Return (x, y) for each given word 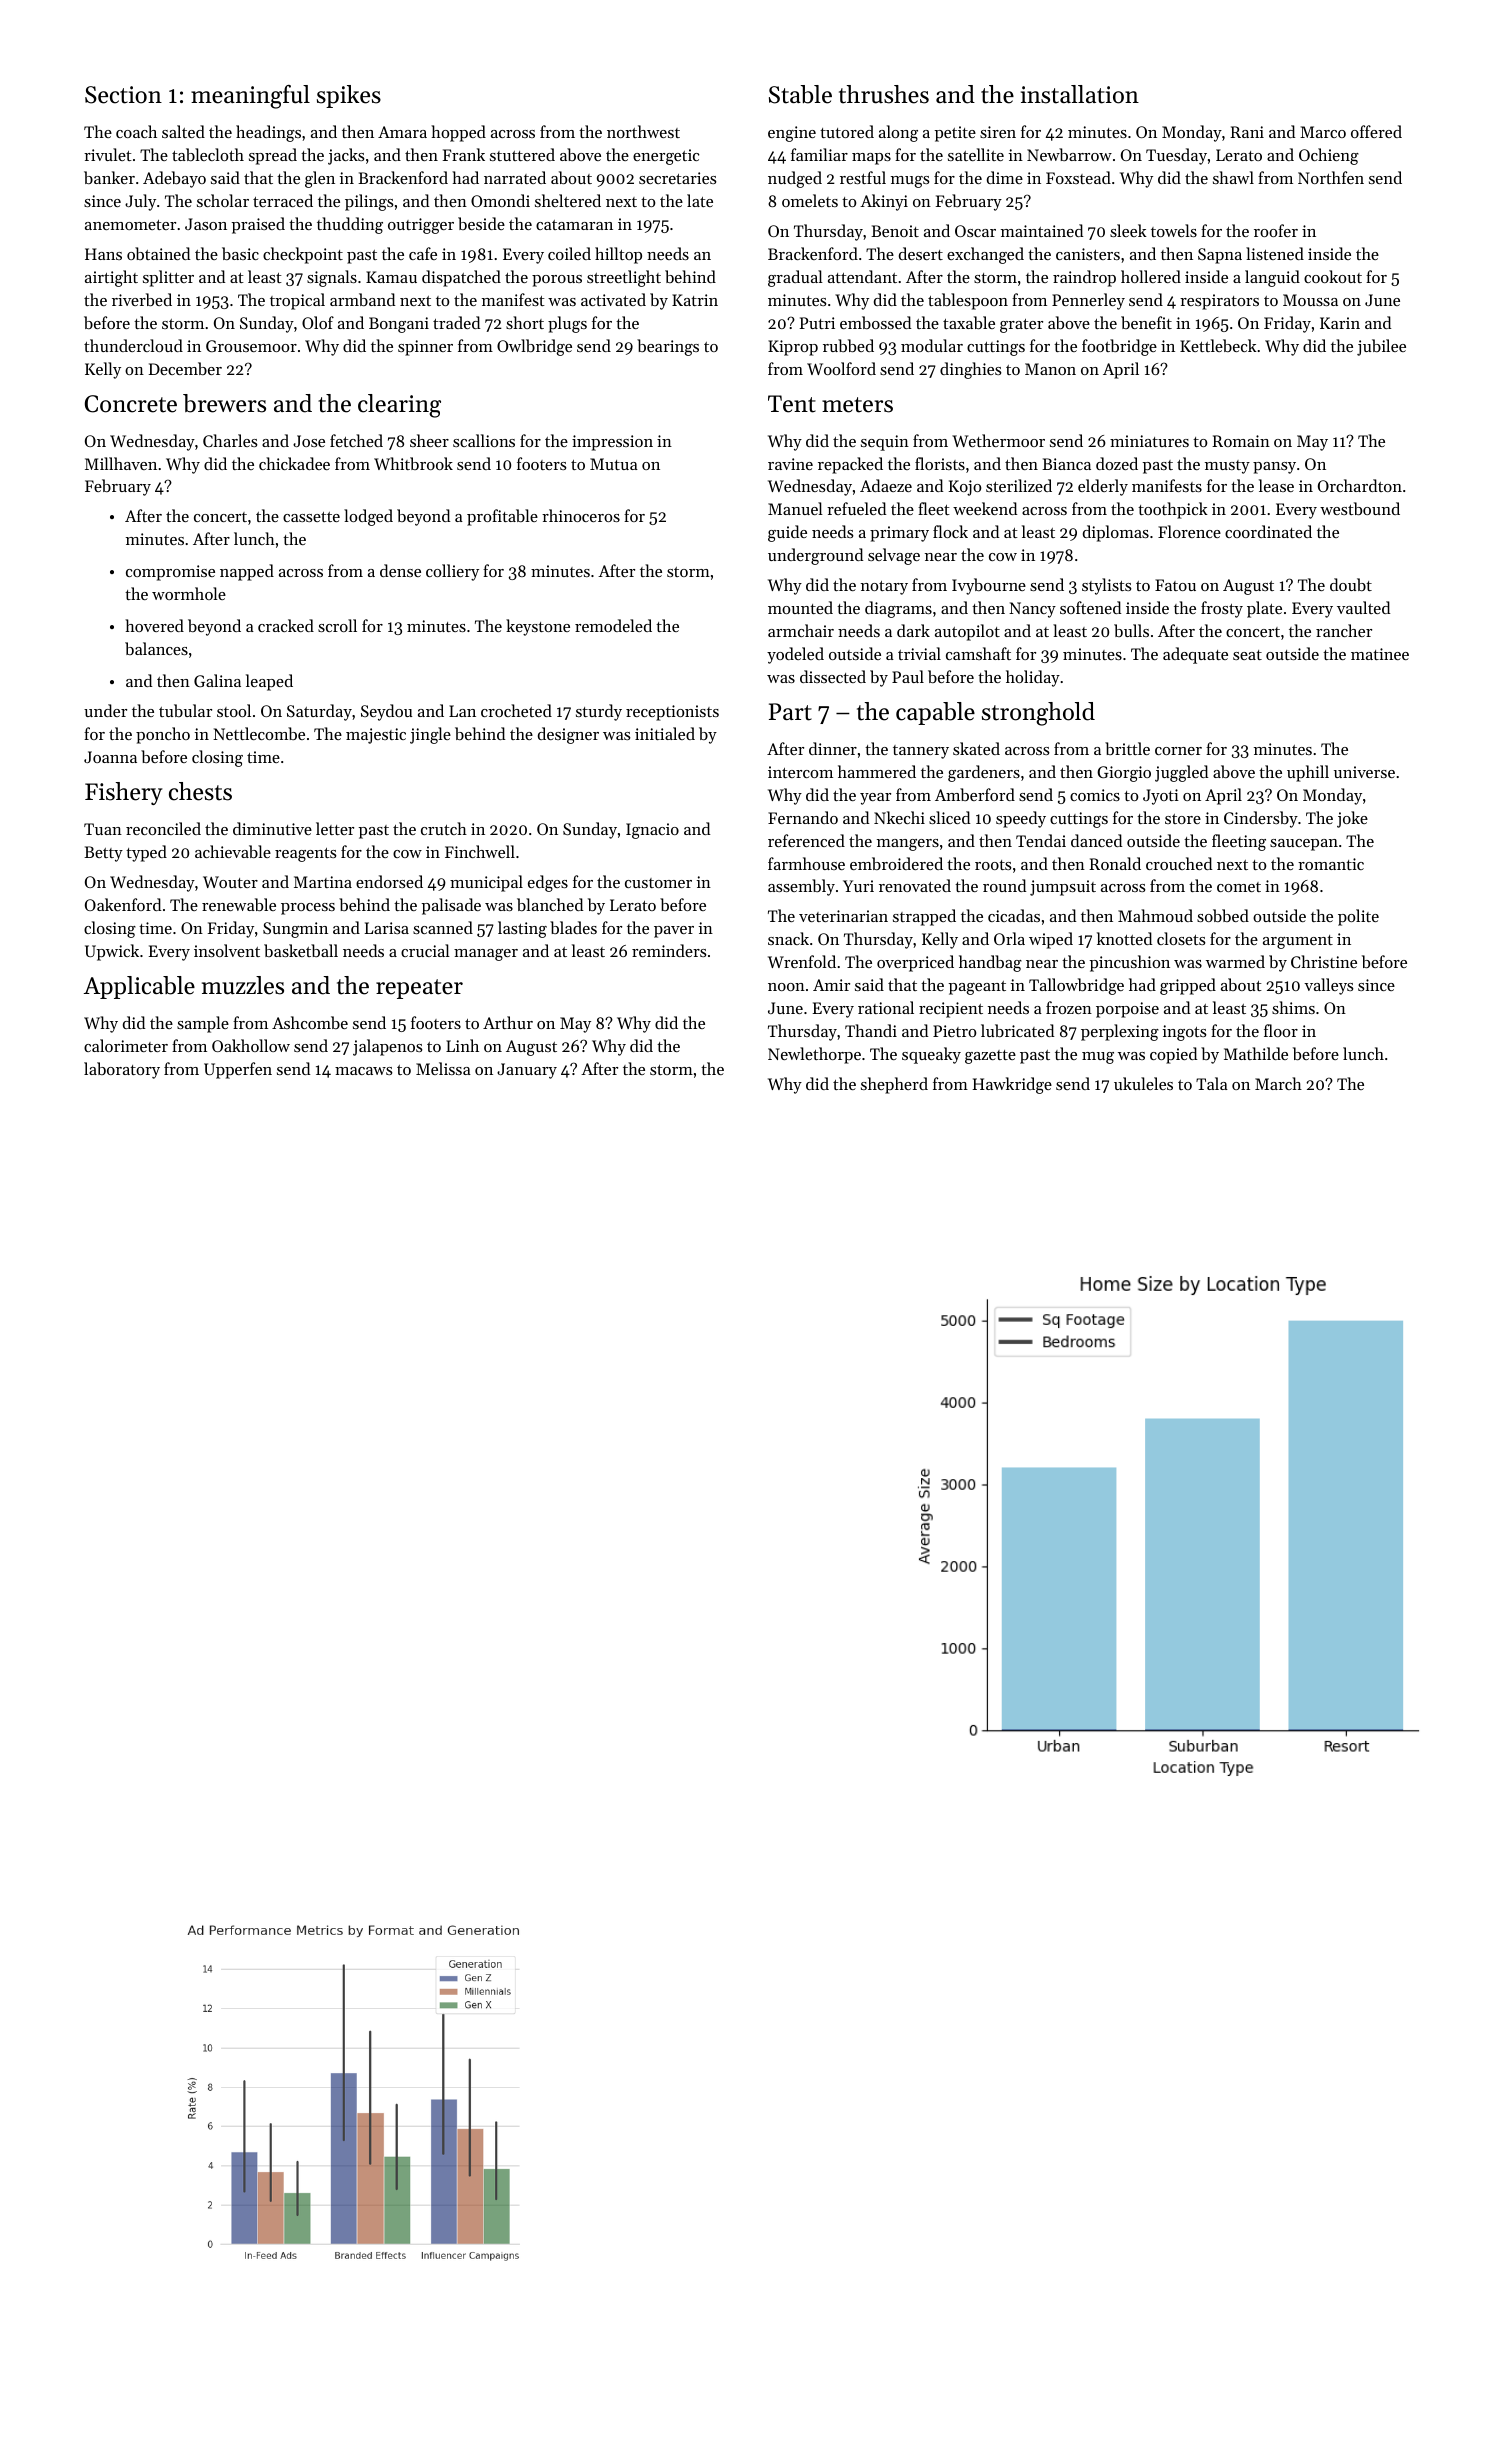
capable (935, 713)
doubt (1351, 584)
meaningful (250, 97)
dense (400, 570)
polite (1358, 917)
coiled (569, 253)
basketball (301, 950)
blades (573, 927)
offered (1376, 131)
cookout (1333, 276)
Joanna (110, 757)
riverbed (142, 299)
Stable (800, 94)
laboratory (122, 1070)
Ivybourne (989, 586)
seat (1247, 655)
